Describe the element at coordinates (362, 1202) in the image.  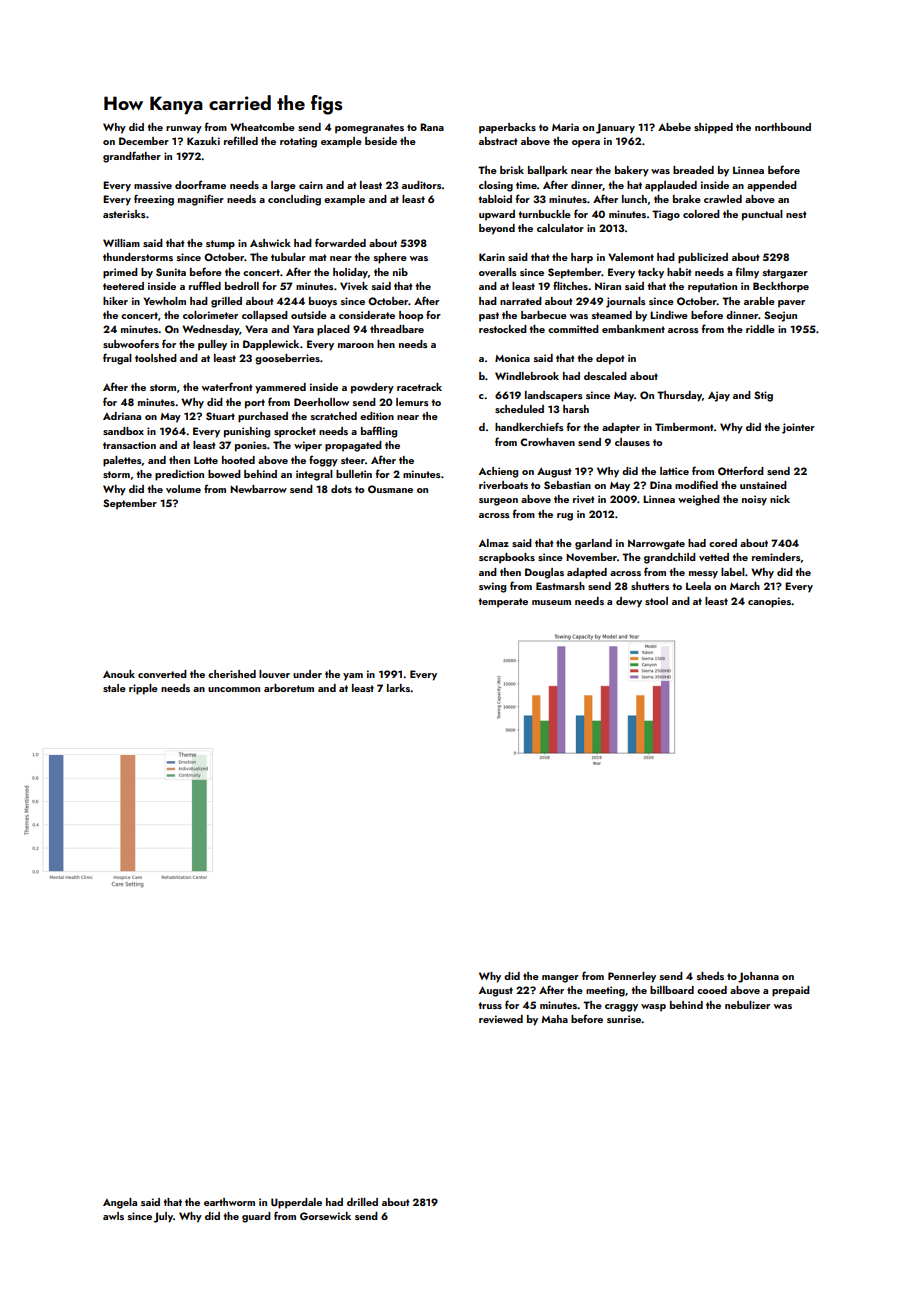
I see `drilled` at that location.
